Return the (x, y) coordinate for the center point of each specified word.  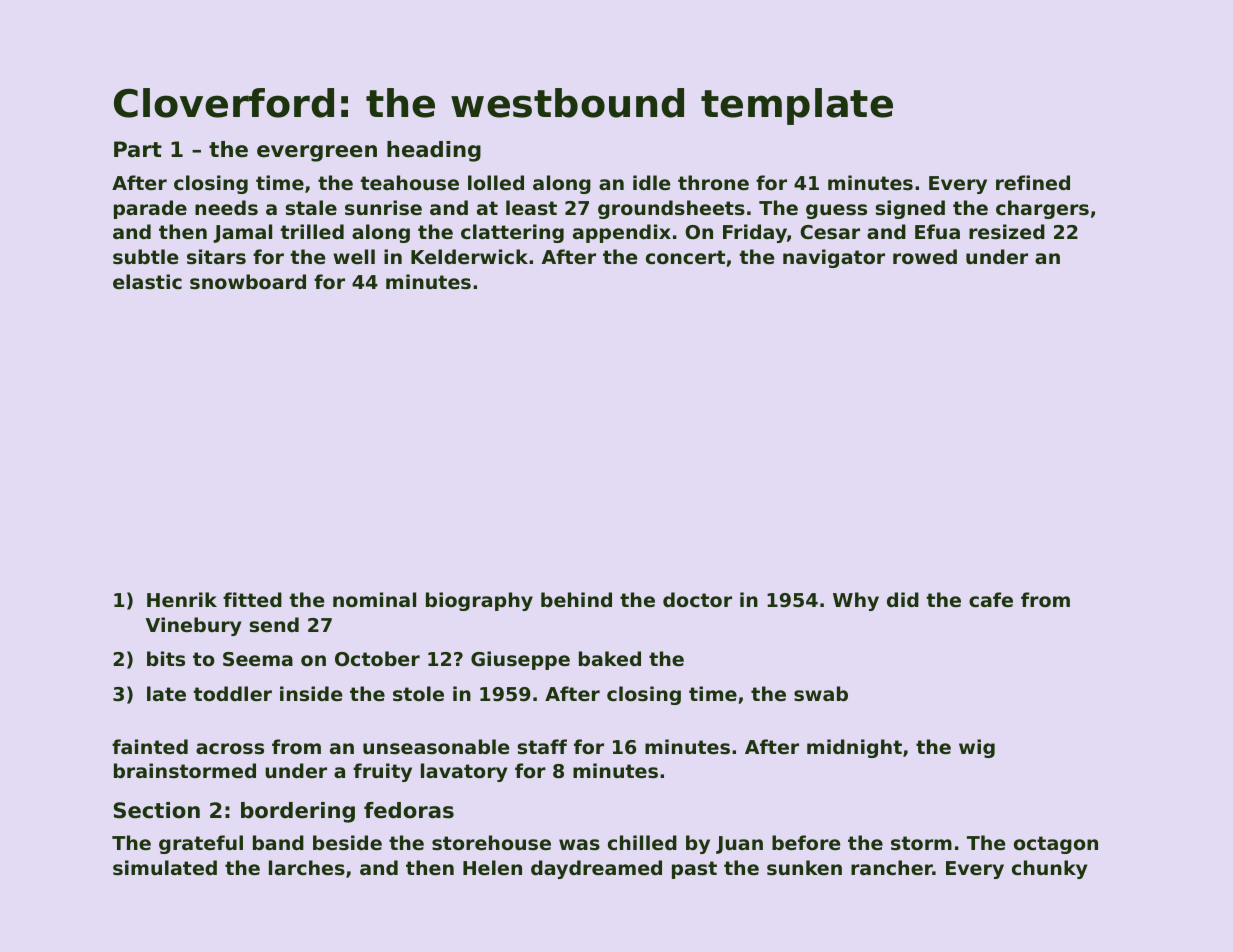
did (903, 599)
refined (1033, 182)
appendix (622, 233)
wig (977, 748)
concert (685, 257)
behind (576, 599)
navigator (834, 258)
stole (418, 694)
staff (542, 747)
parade (150, 209)
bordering (298, 812)
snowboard (248, 281)
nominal (374, 599)
